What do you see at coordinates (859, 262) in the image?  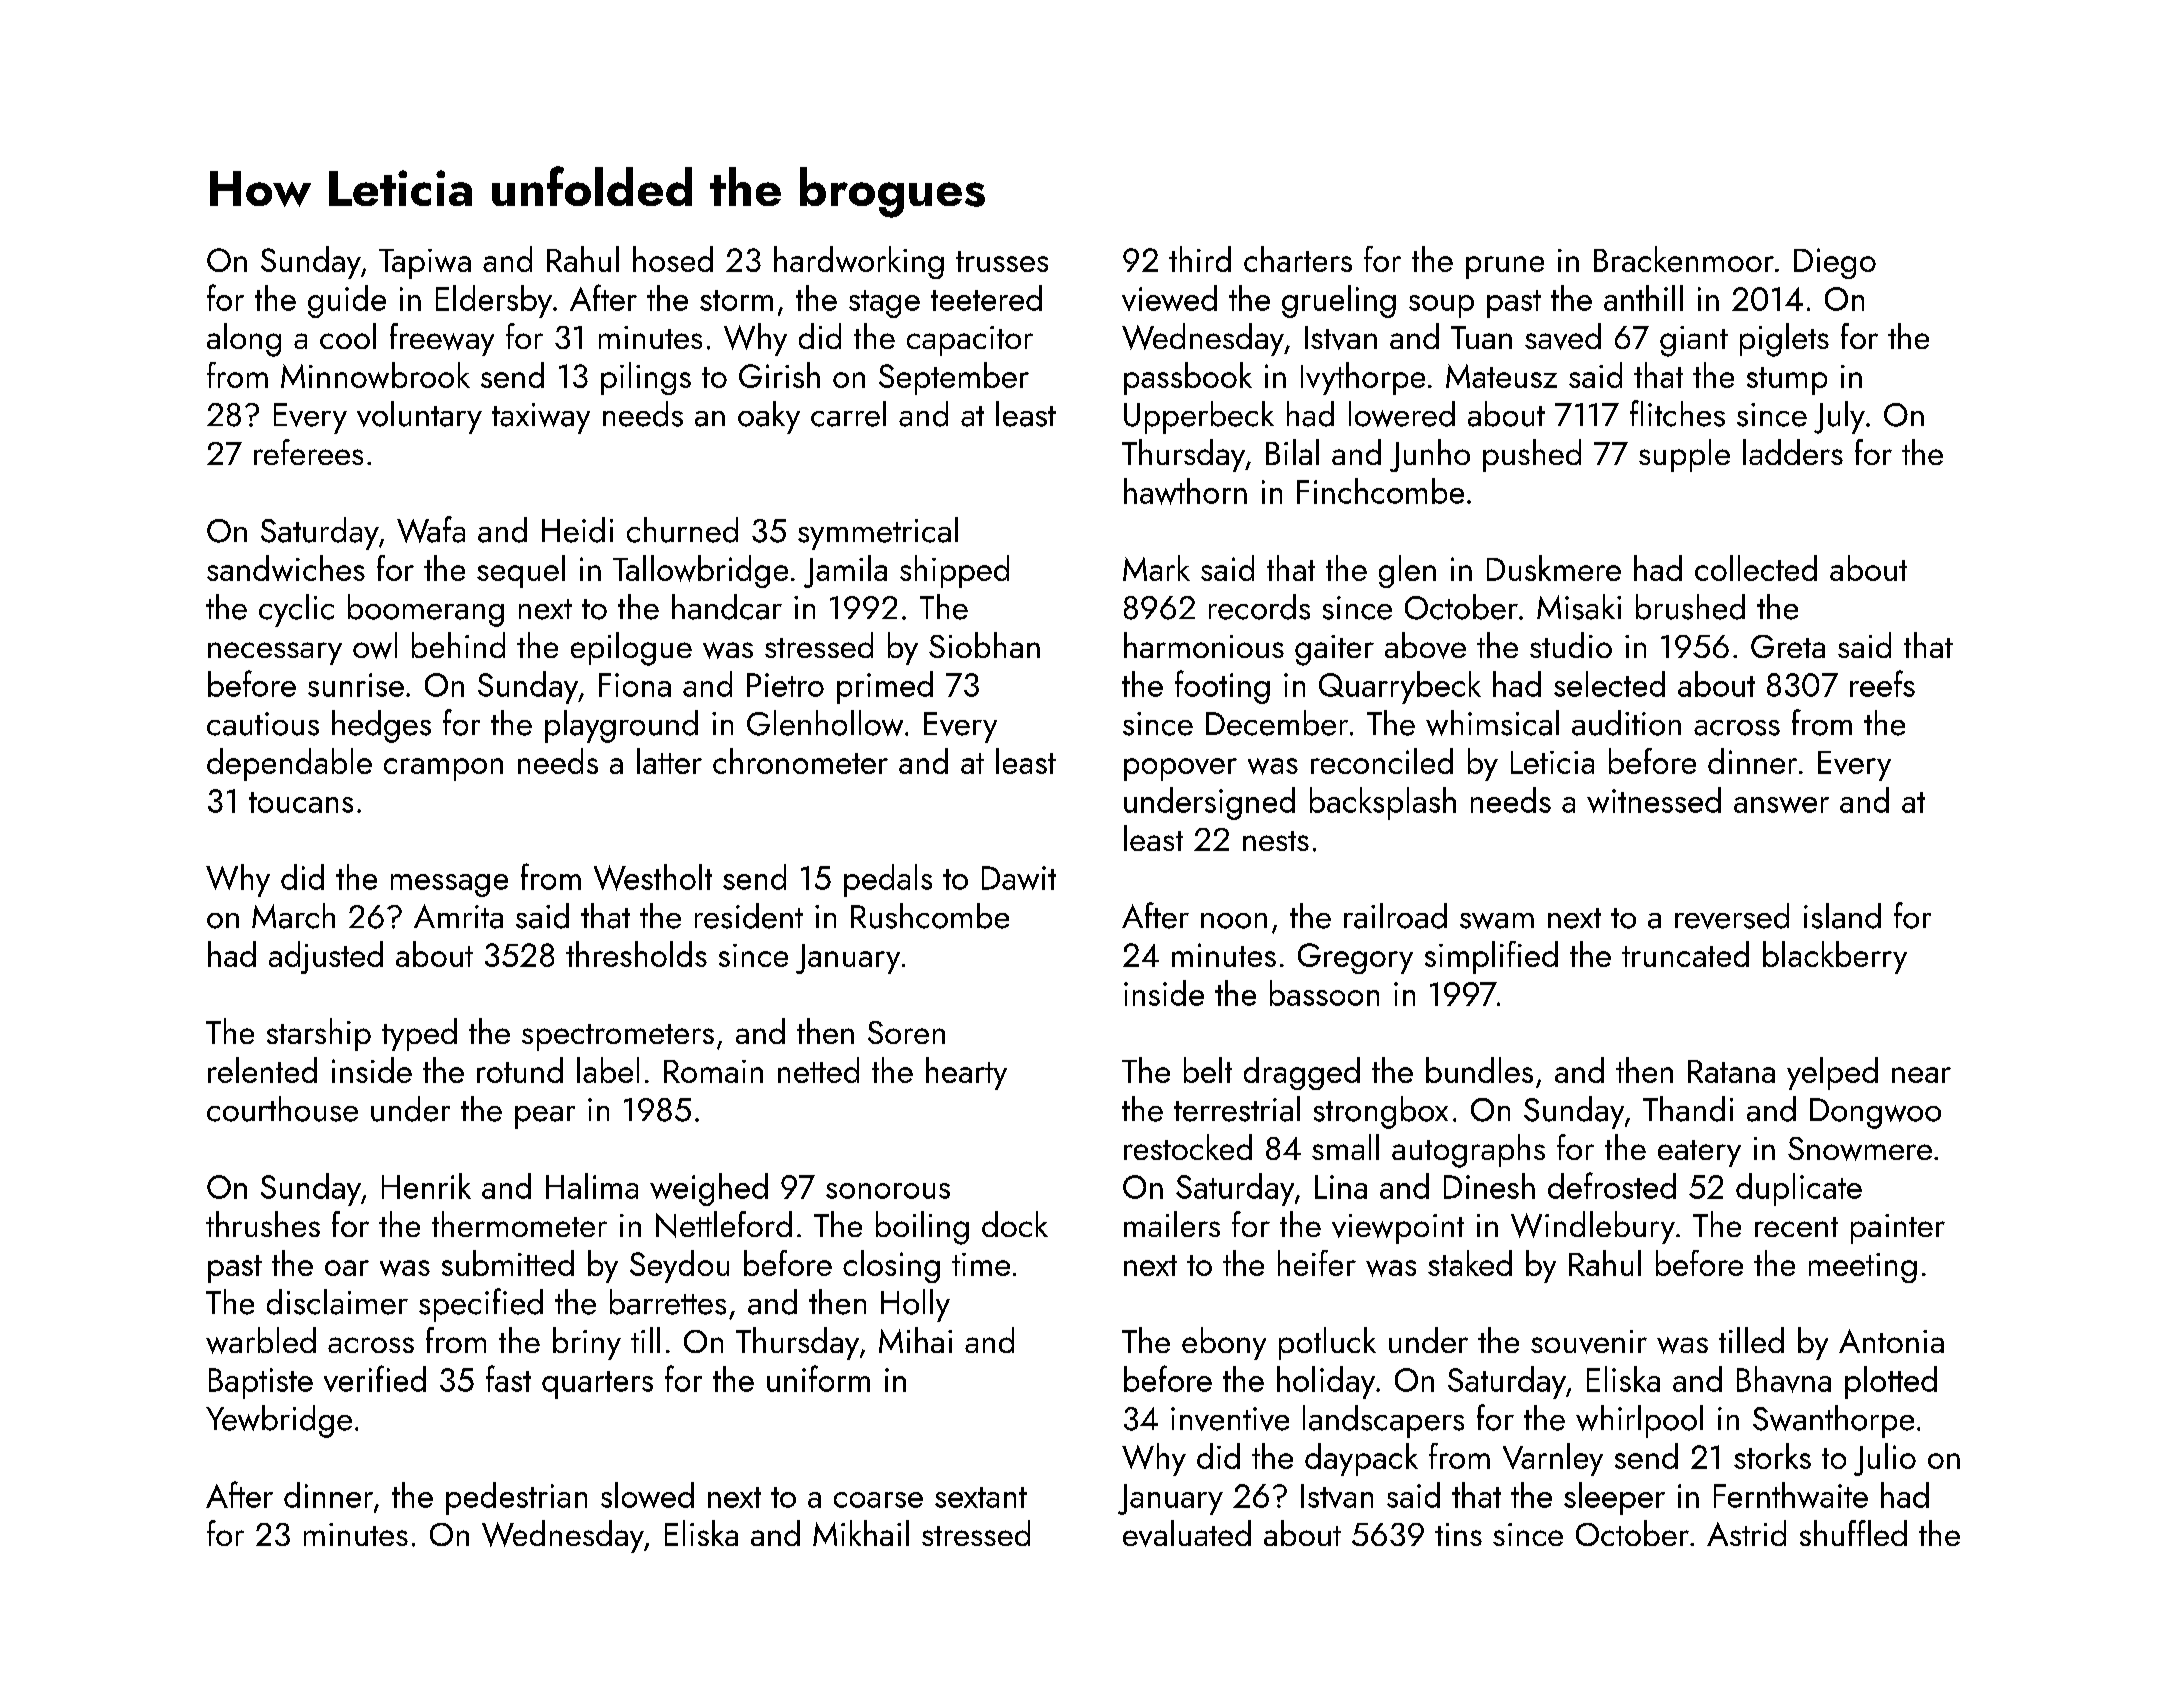 I see `hardworking` at bounding box center [859, 262].
